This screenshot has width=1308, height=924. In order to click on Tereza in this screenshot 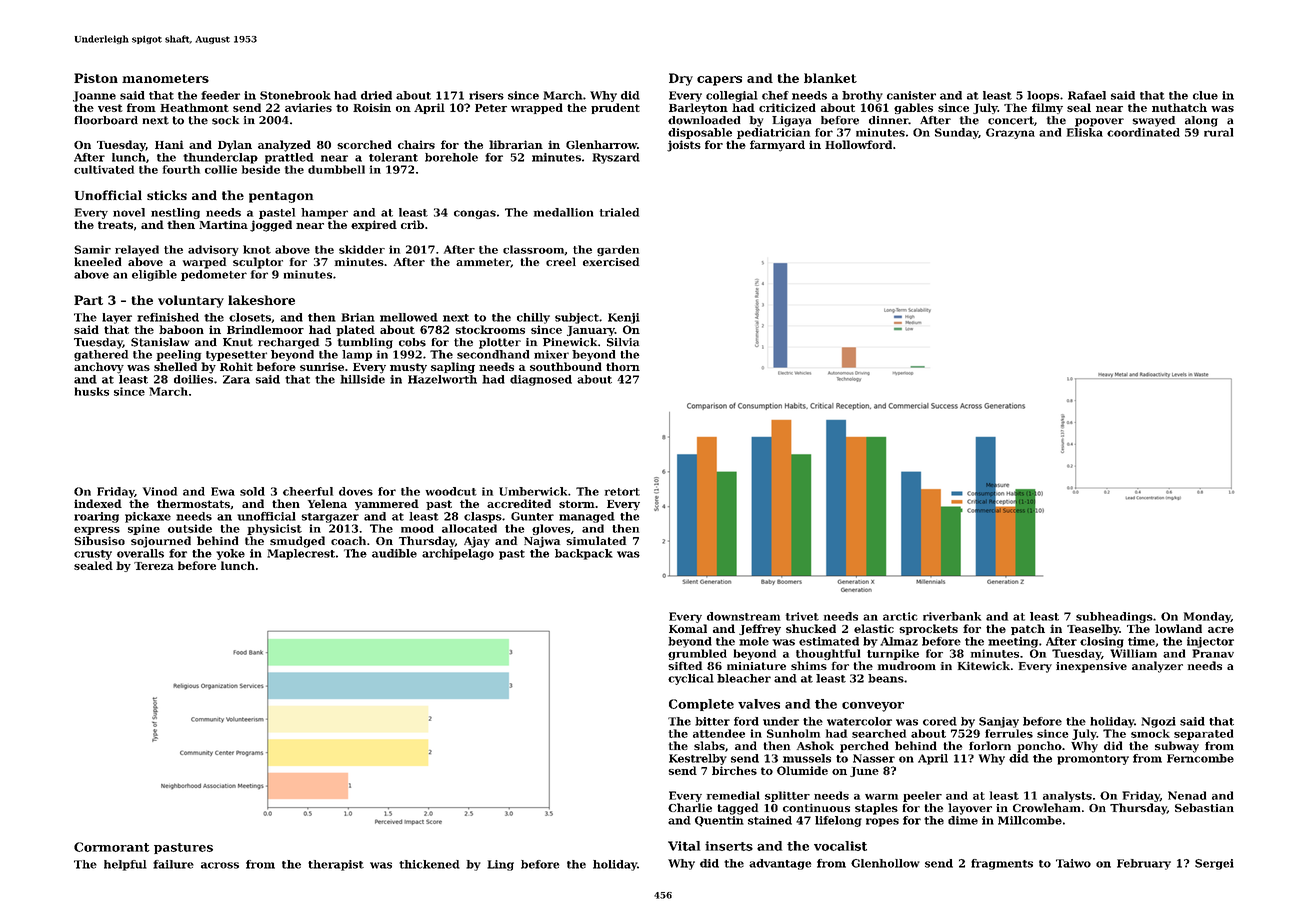, I will do `click(154, 566)`.
